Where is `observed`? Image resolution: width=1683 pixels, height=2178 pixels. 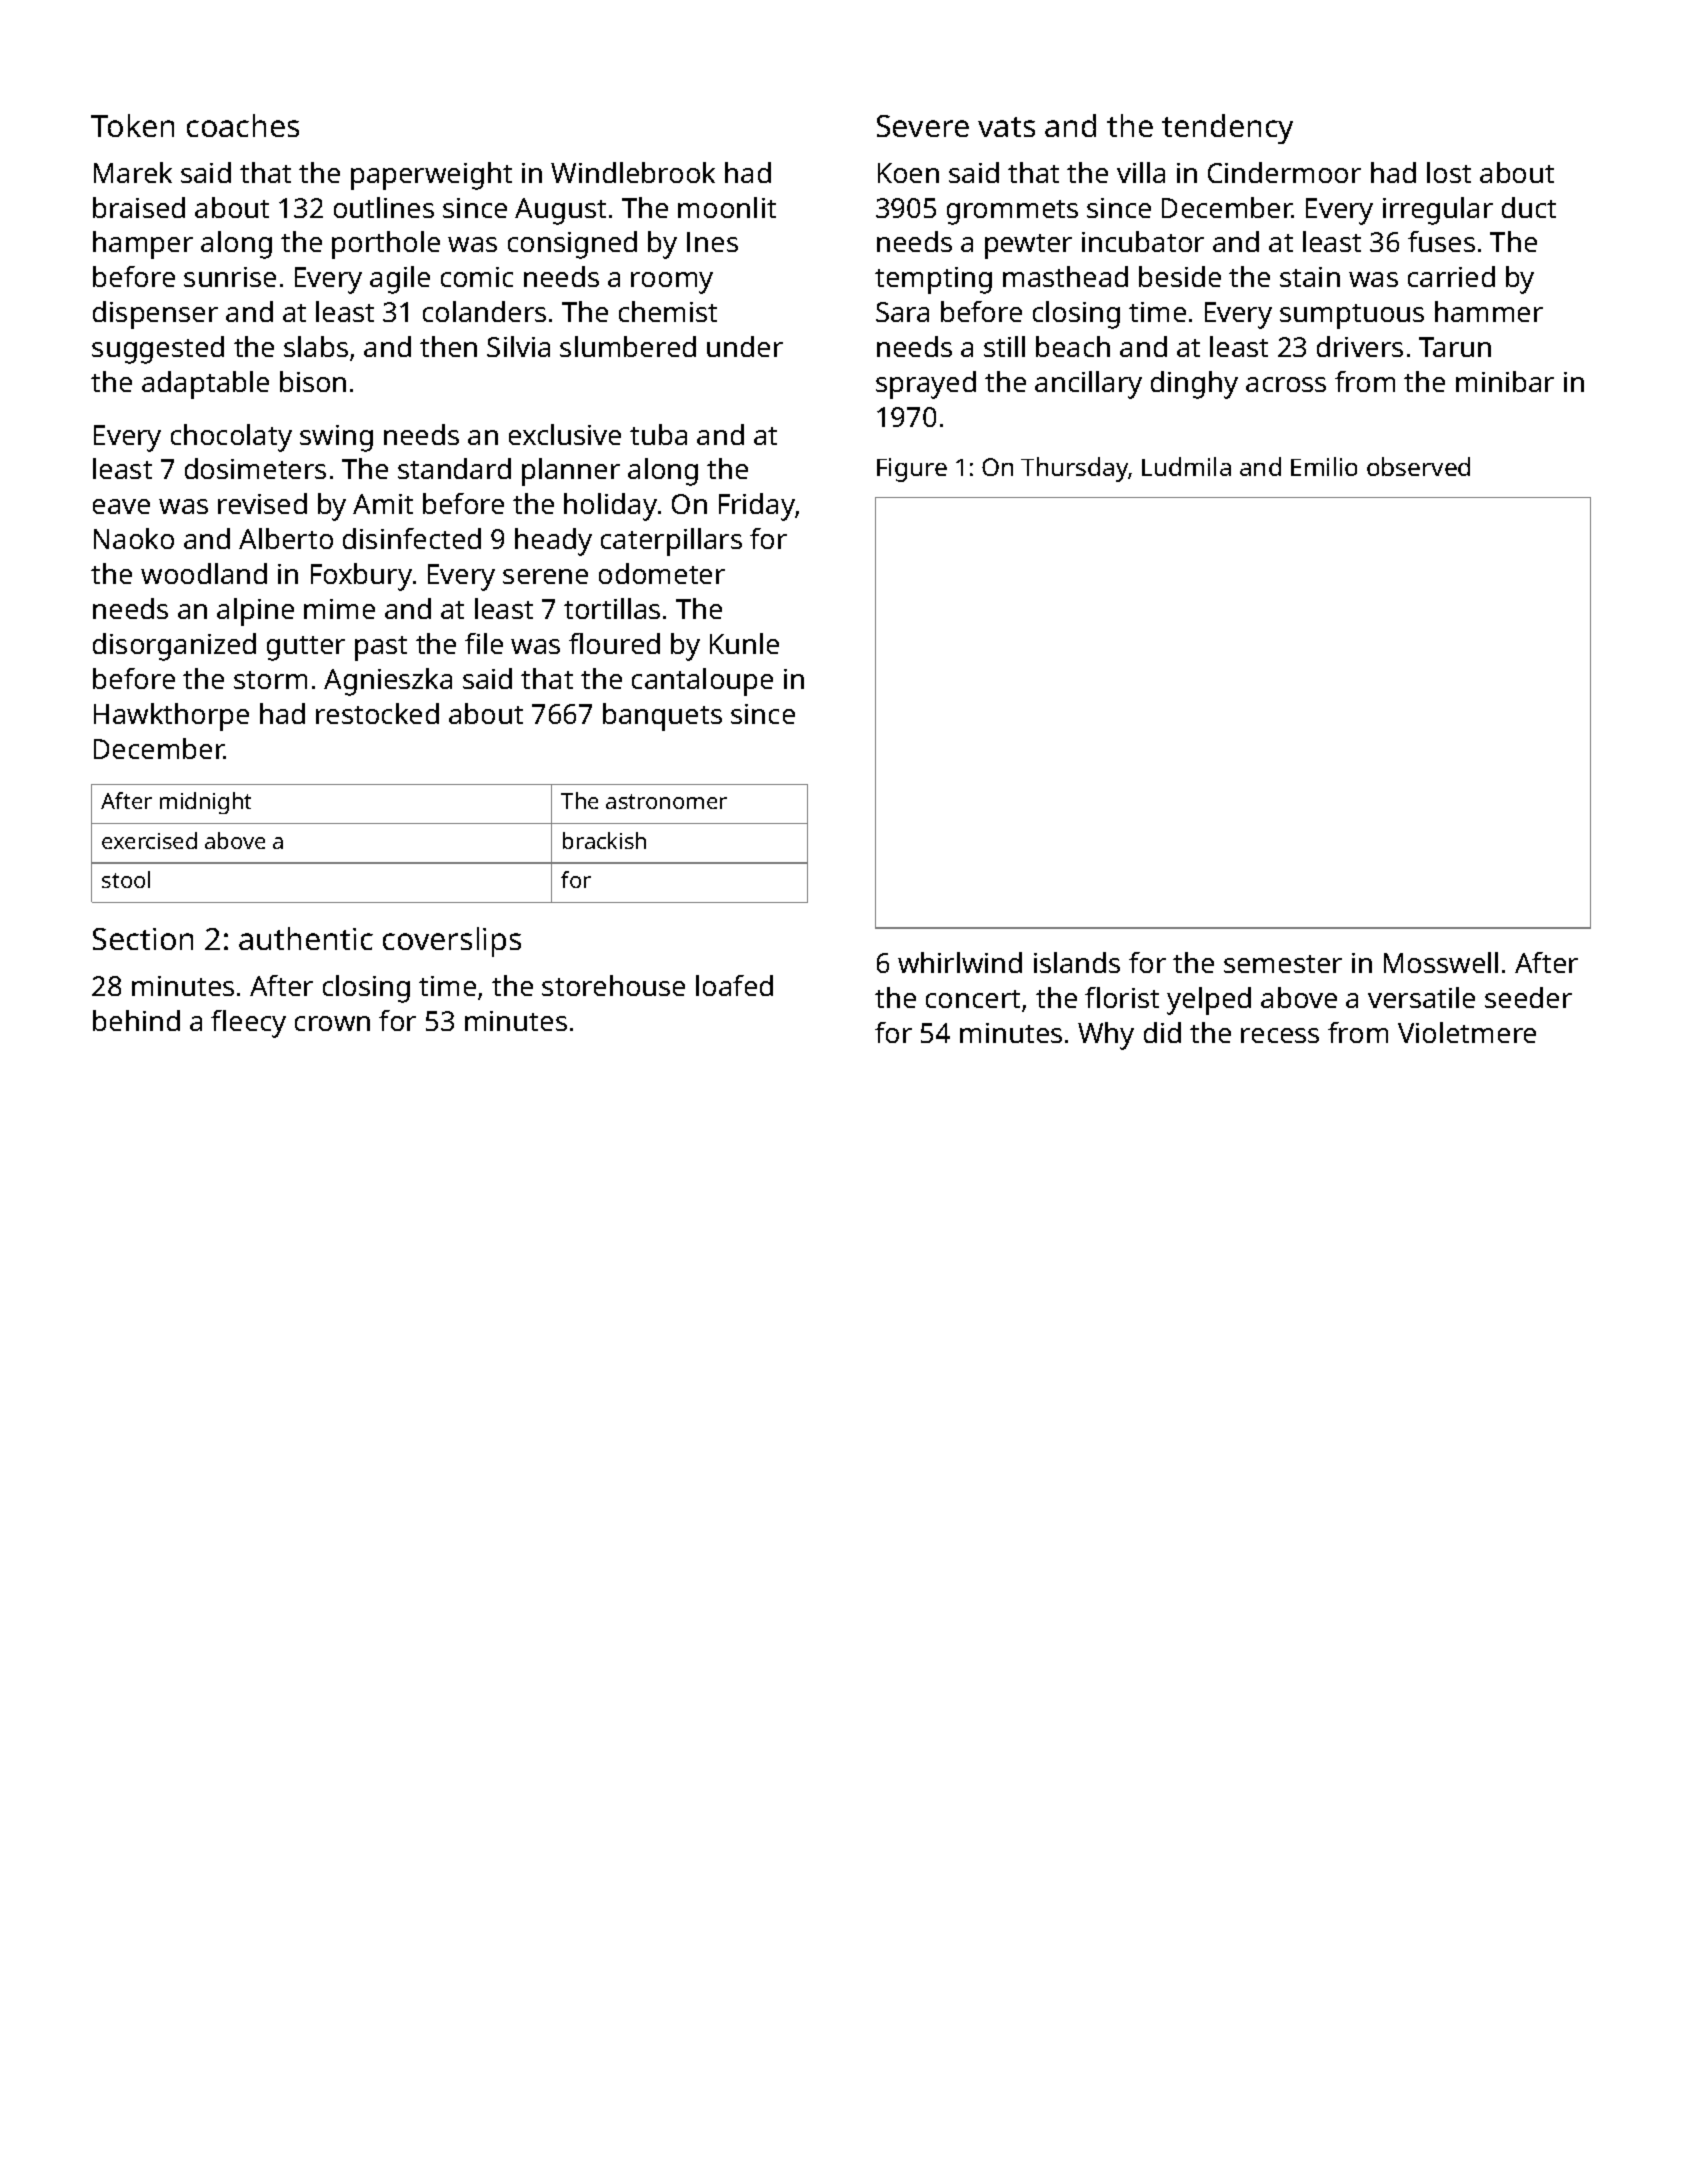 observed is located at coordinates (1418, 466).
